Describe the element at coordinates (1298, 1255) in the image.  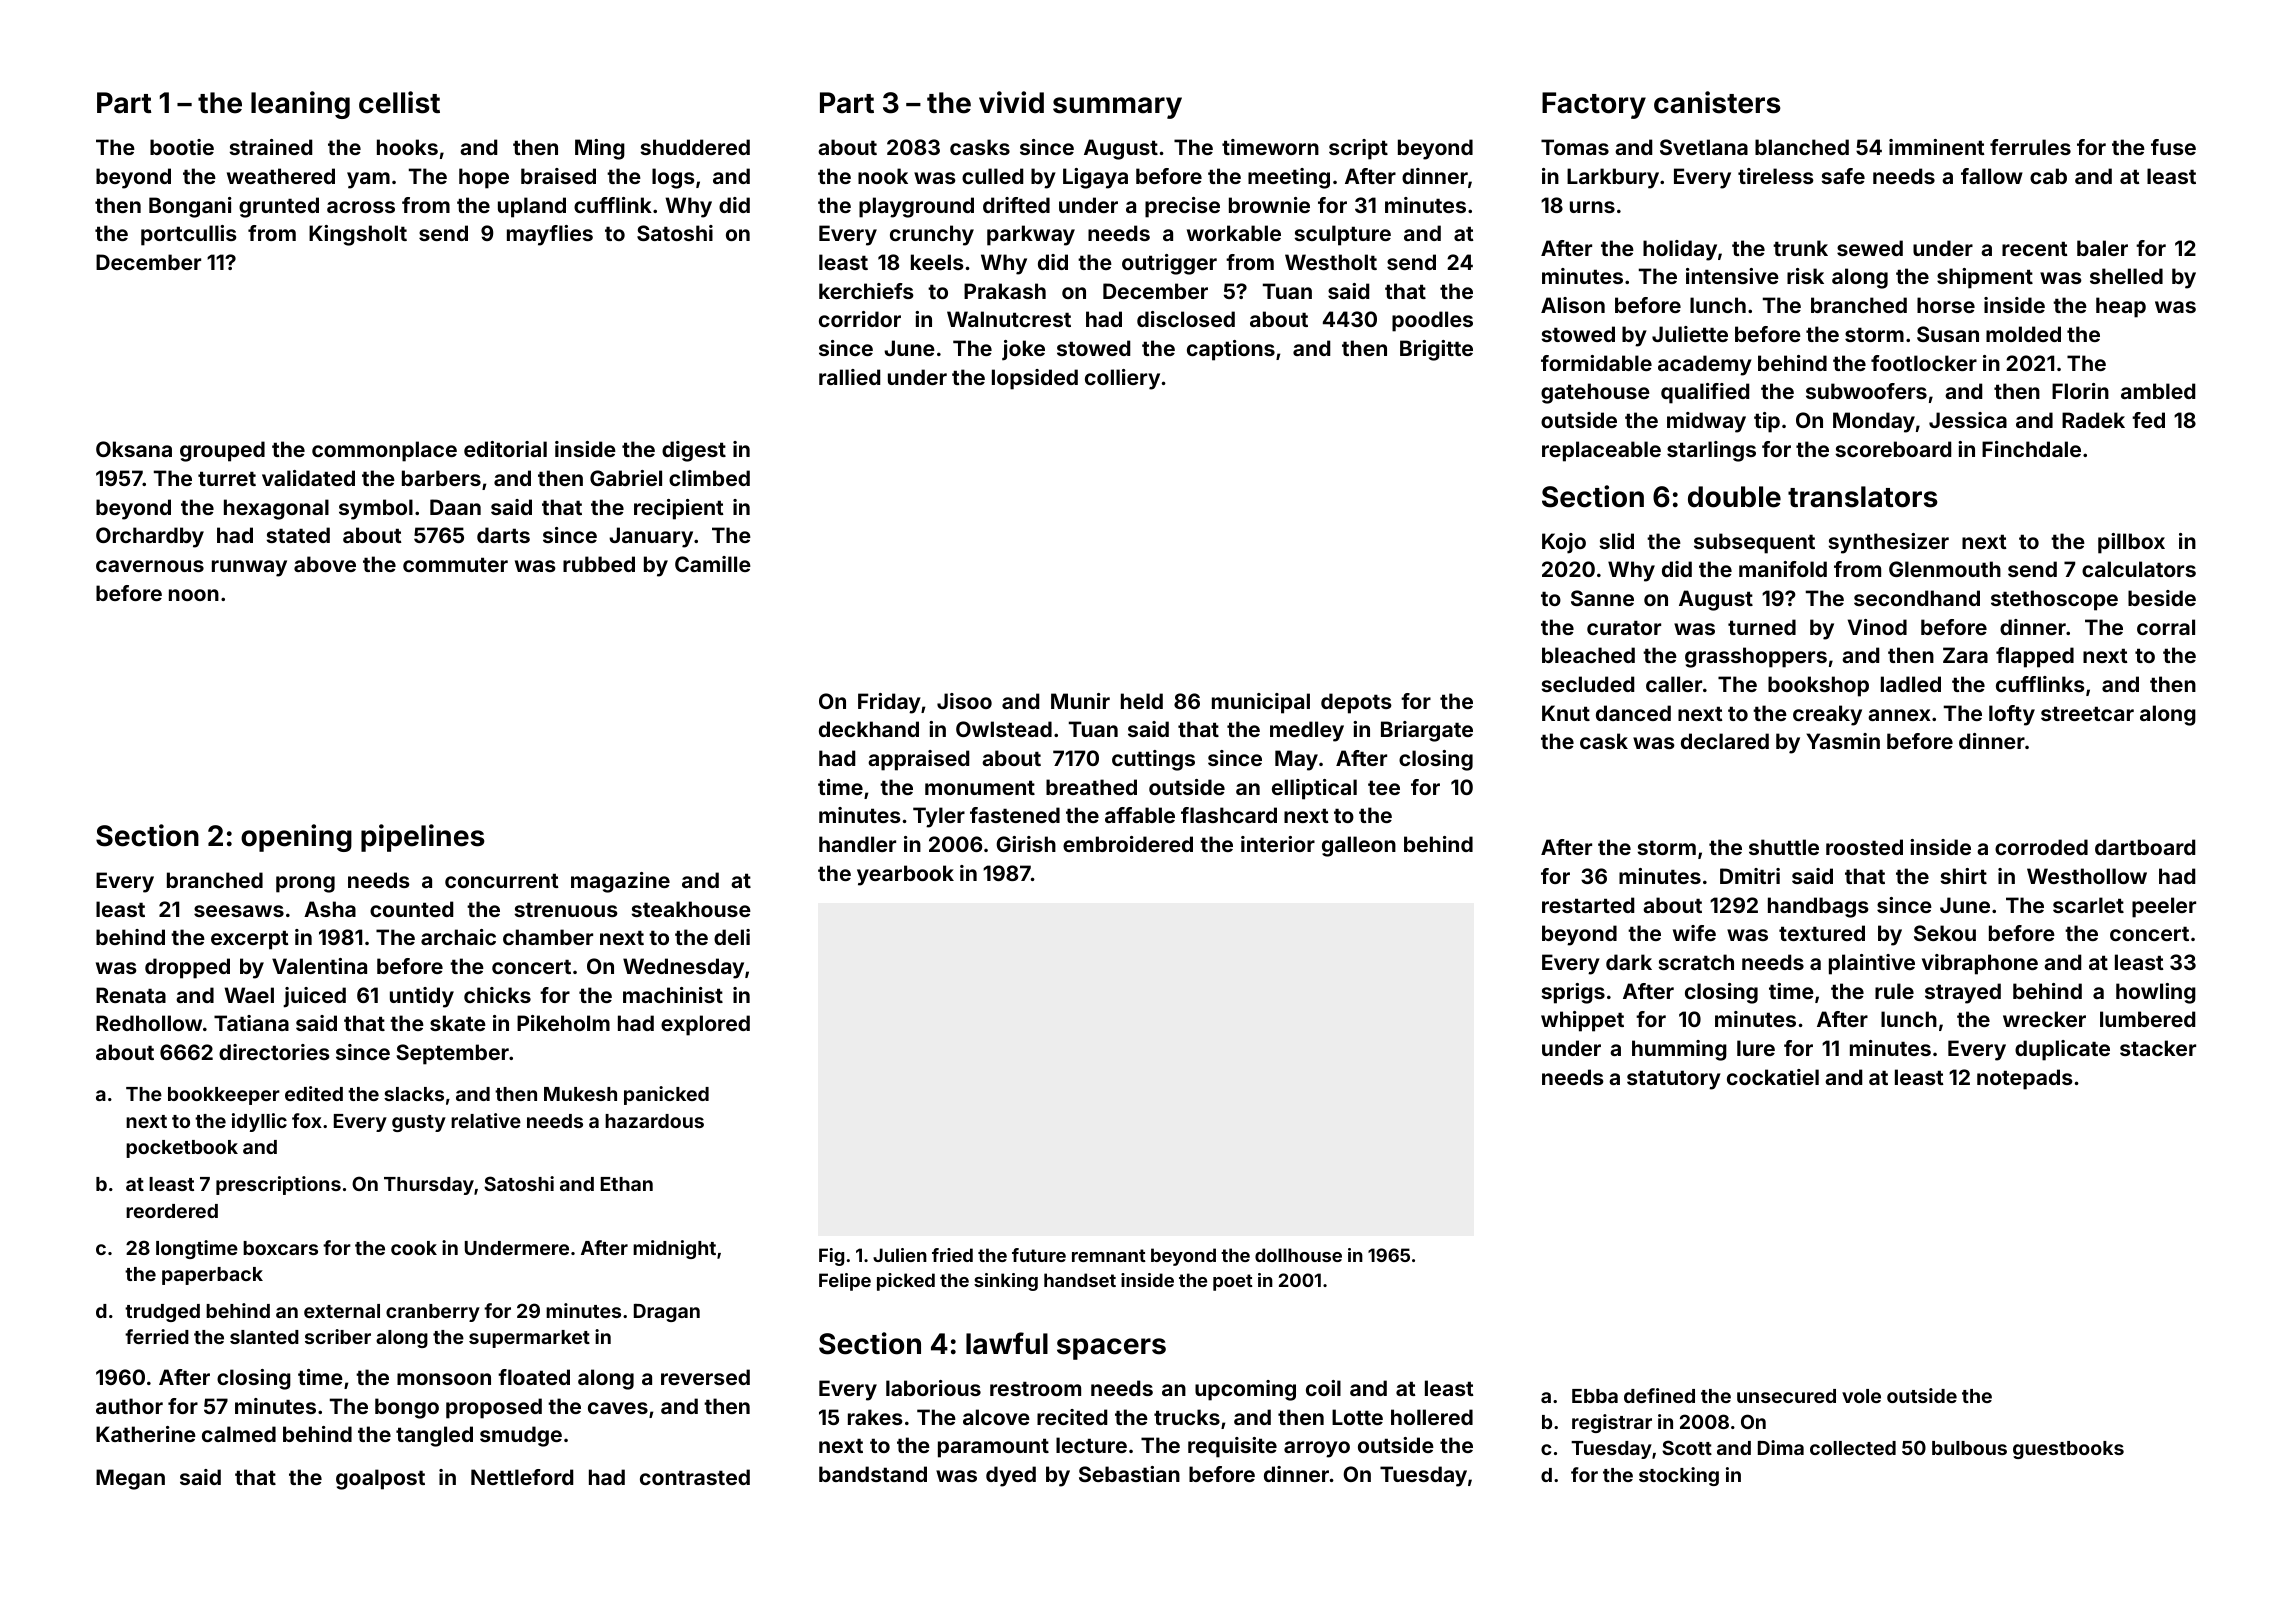
I see `dollhouse` at that location.
